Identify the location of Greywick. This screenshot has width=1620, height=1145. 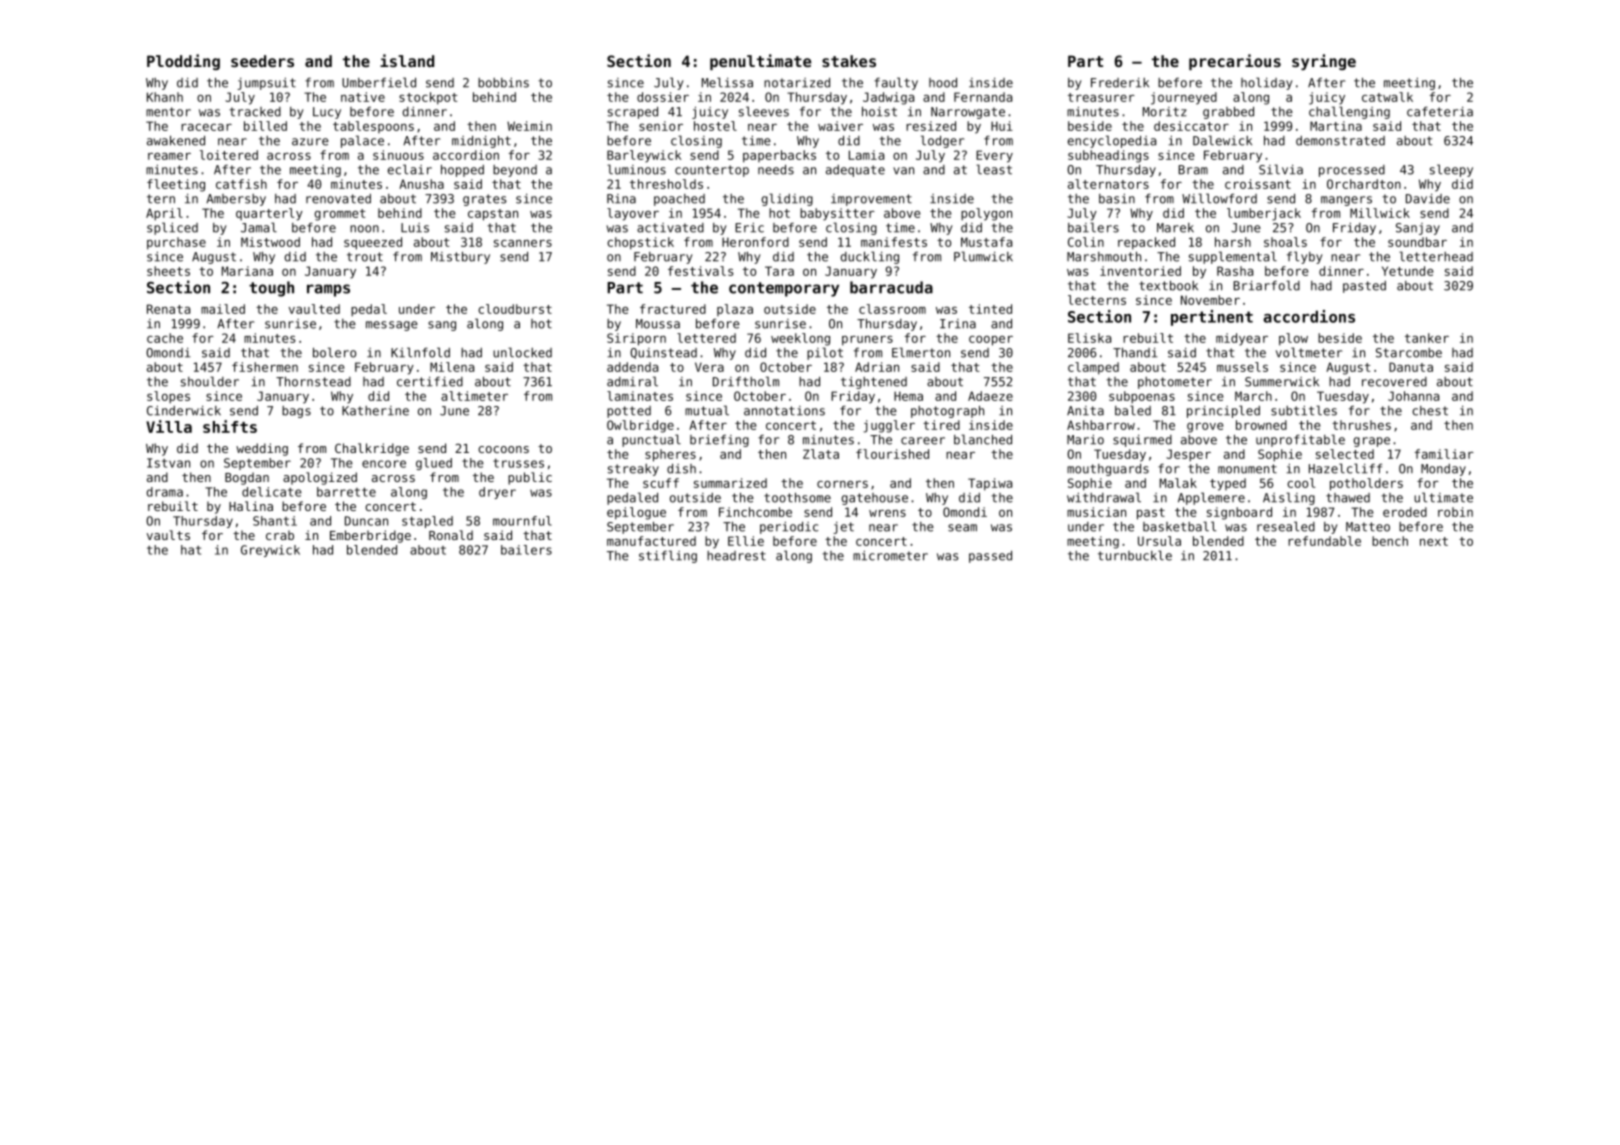
(270, 551).
